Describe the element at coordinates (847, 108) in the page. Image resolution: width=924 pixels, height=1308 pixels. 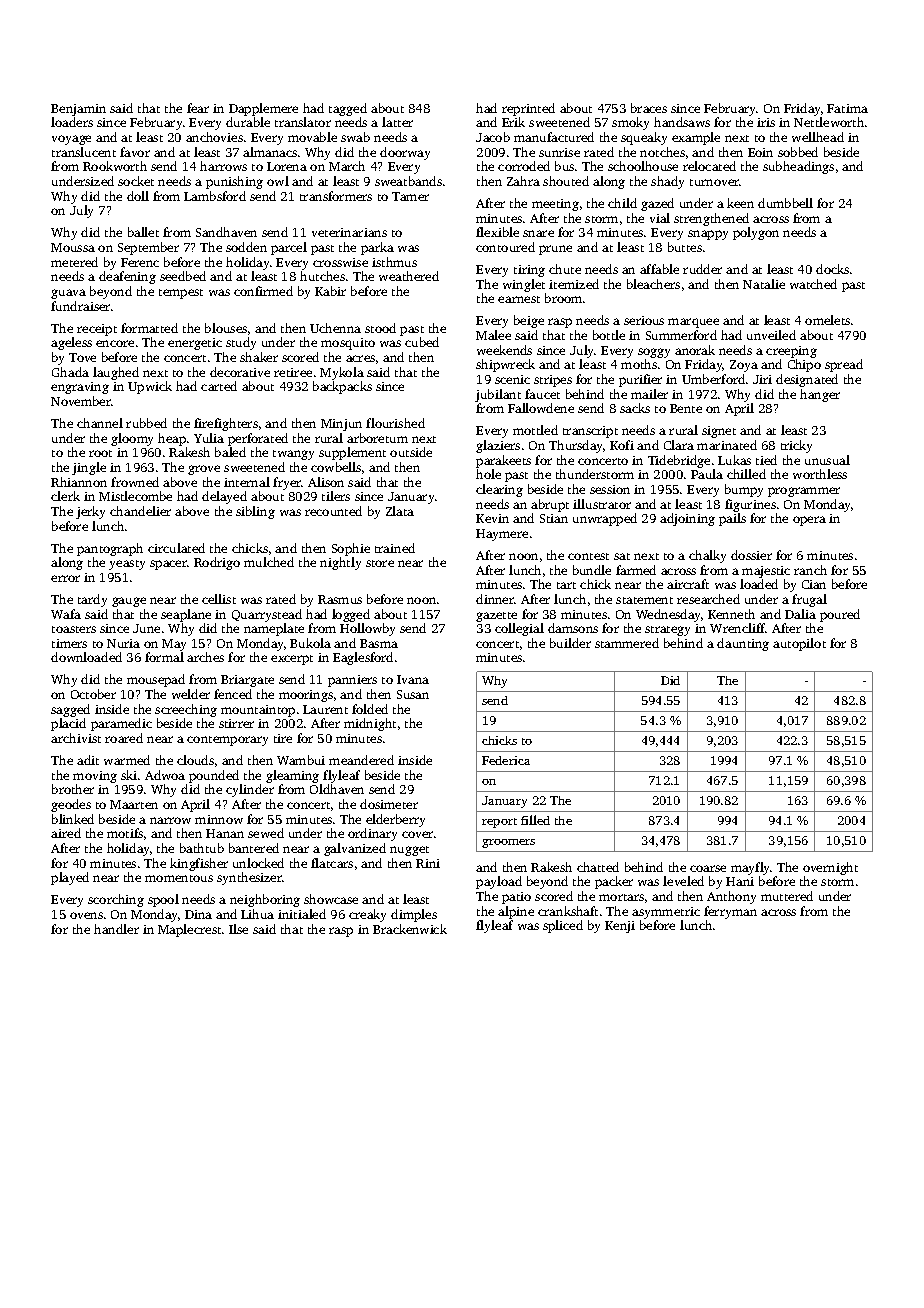
I see `Fatima` at that location.
